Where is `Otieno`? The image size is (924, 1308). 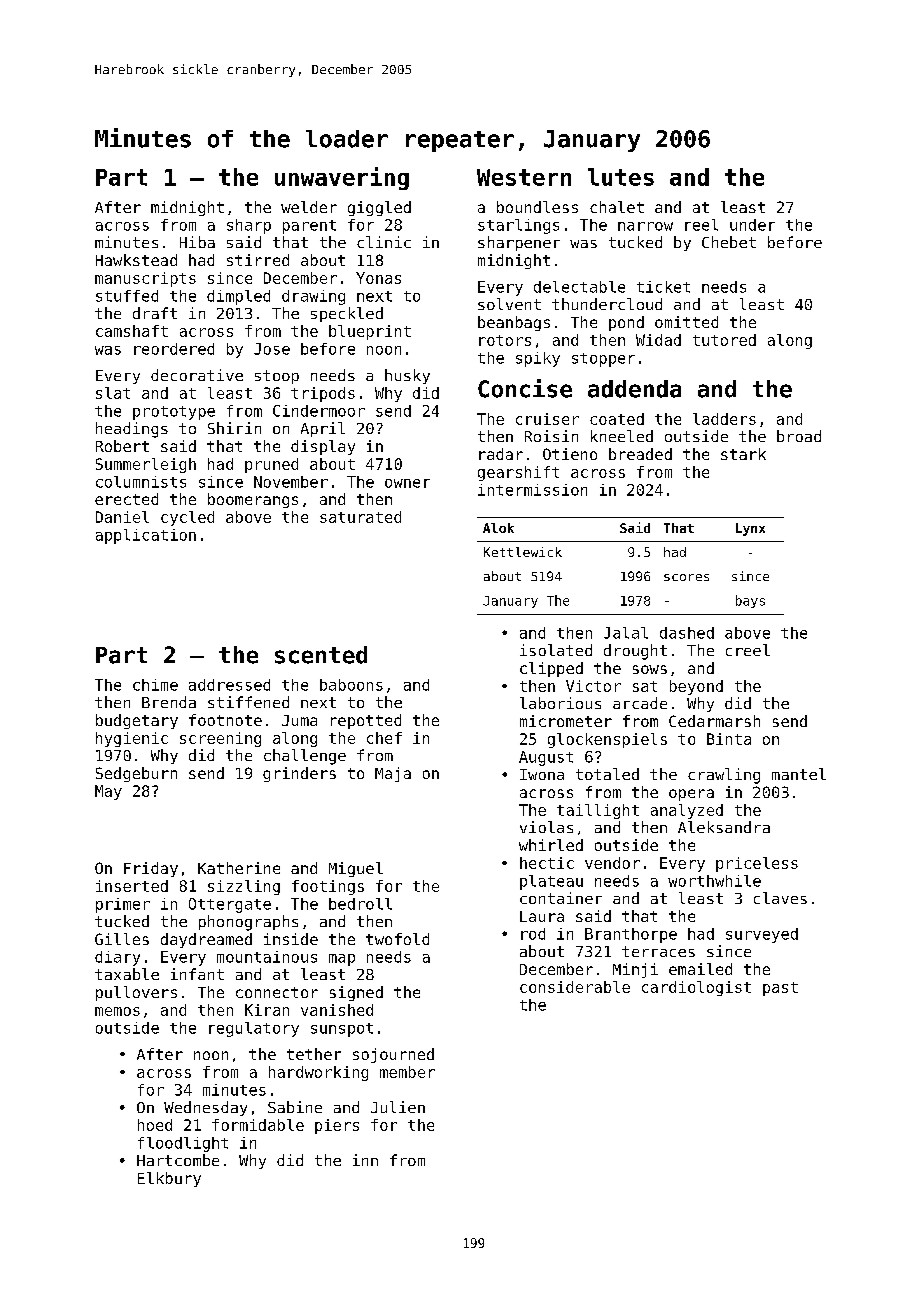 Otieno is located at coordinates (570, 454).
